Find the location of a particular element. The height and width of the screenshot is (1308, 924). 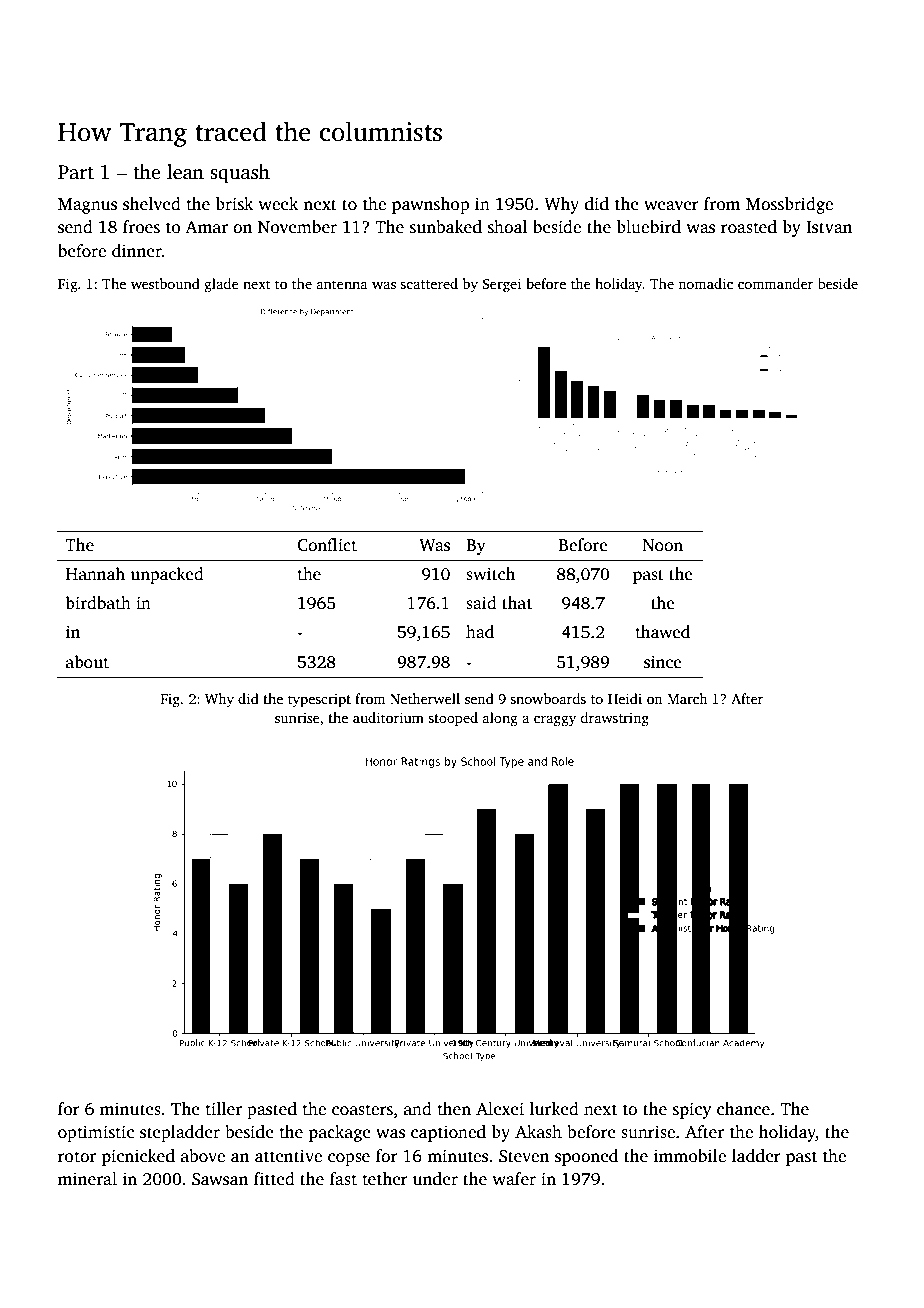

wafer is located at coordinates (514, 1179).
